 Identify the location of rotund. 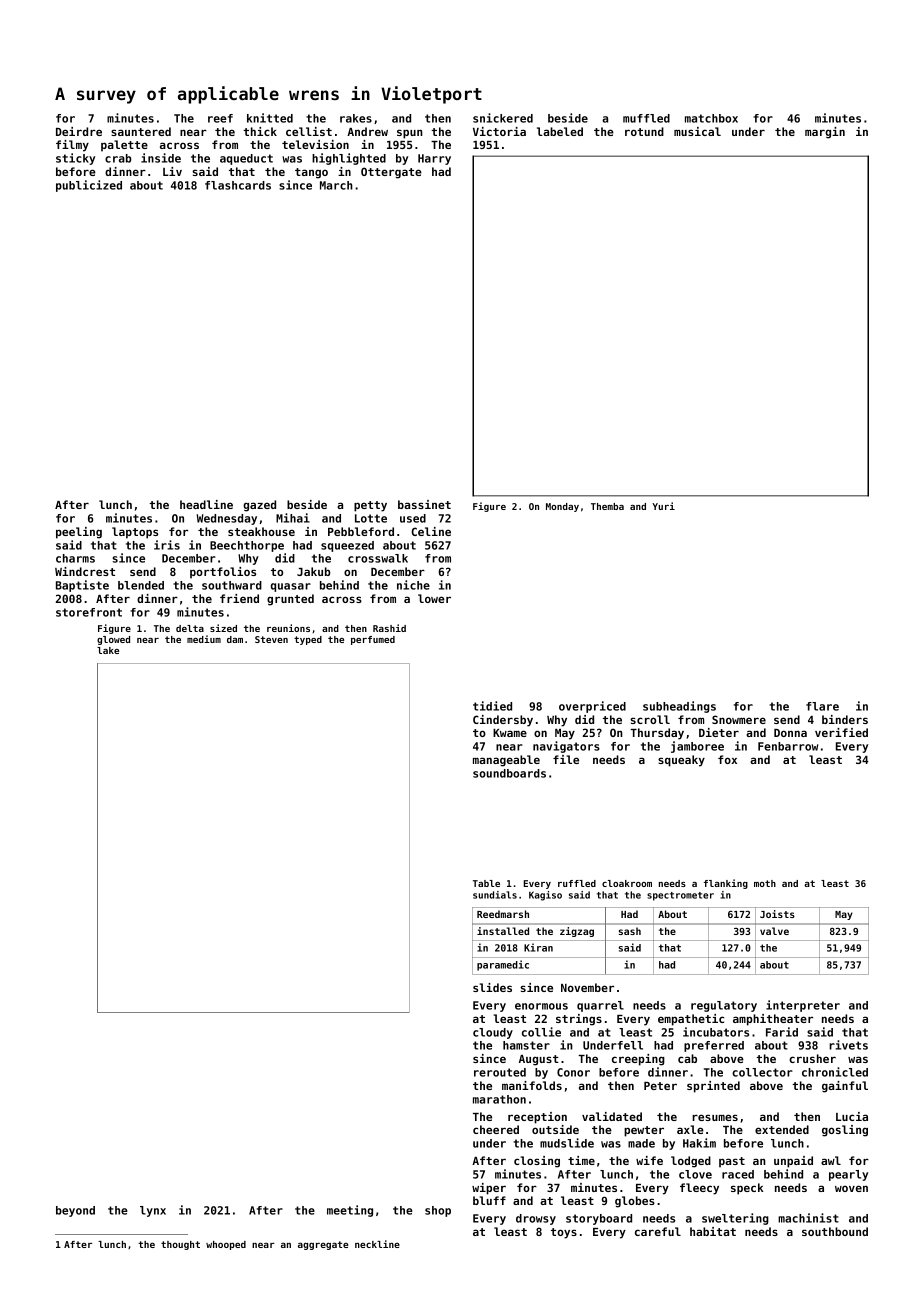
(644, 131).
